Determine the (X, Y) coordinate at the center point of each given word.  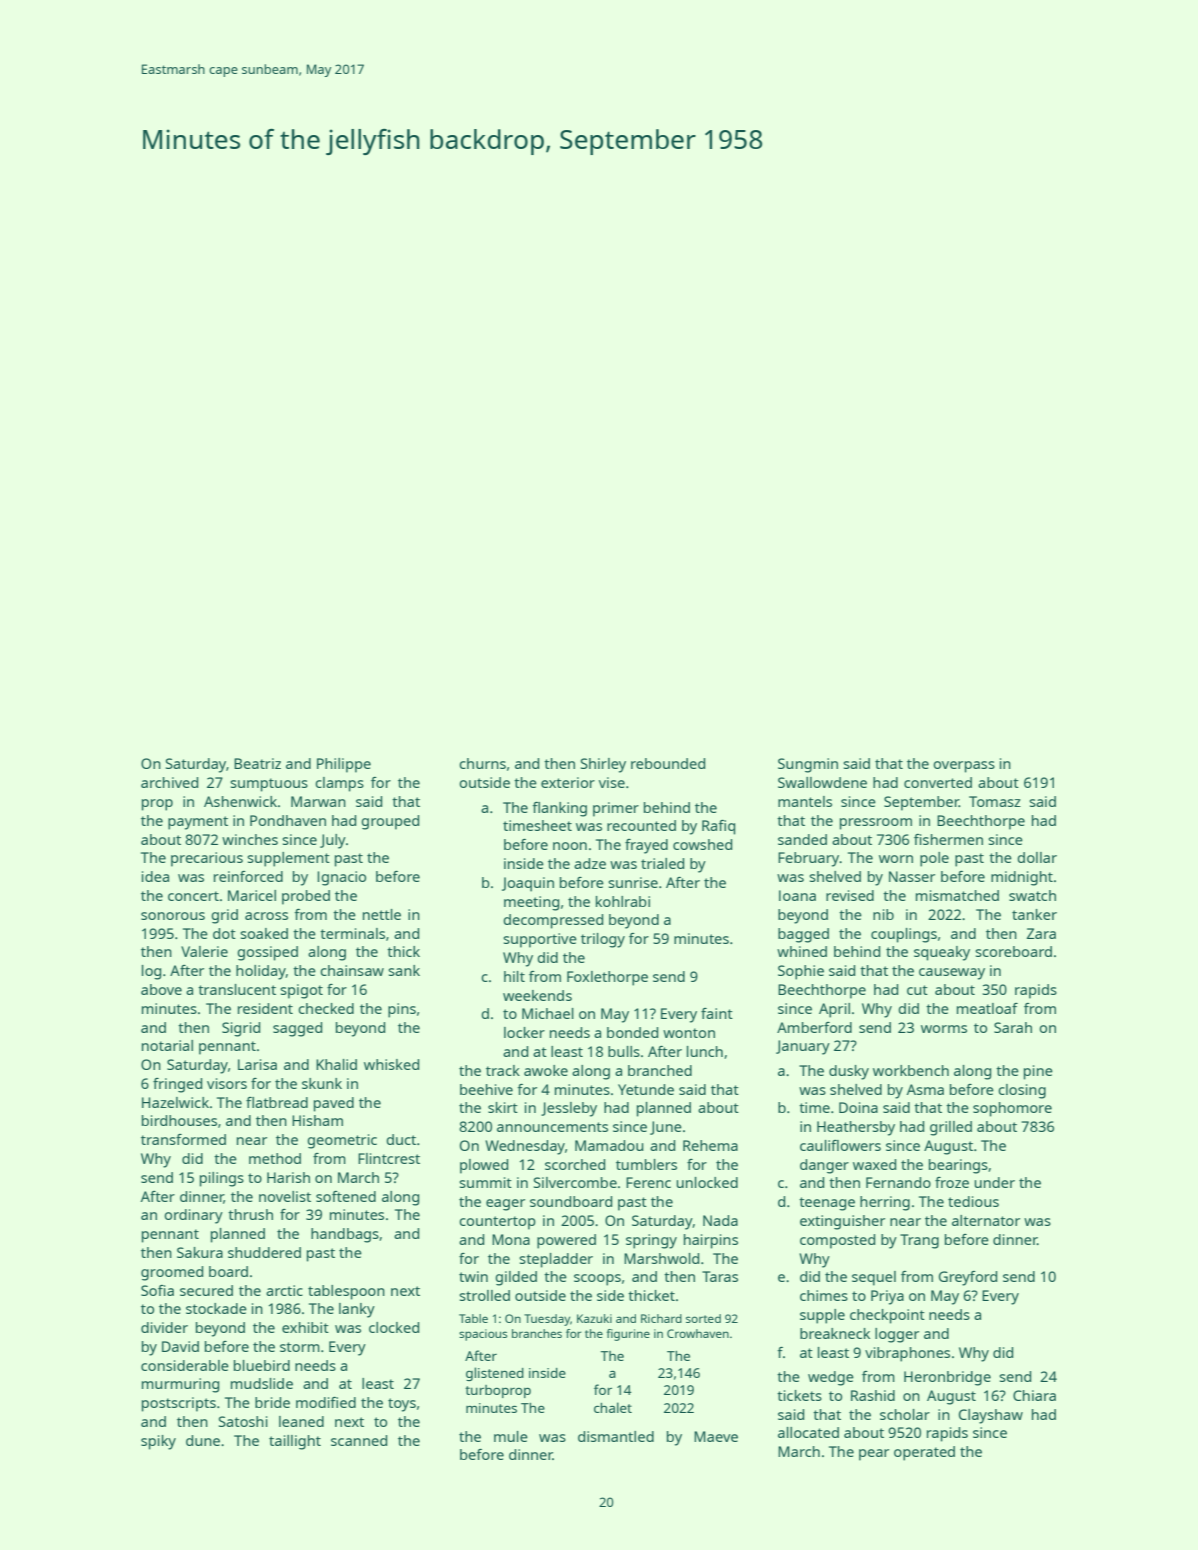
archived (169, 782)
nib (883, 914)
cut (917, 990)
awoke (546, 1070)
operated (924, 1453)
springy (651, 1241)
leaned (301, 1421)
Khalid (336, 1064)
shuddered (264, 1252)
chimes (824, 1295)
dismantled (616, 1436)
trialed (662, 863)
